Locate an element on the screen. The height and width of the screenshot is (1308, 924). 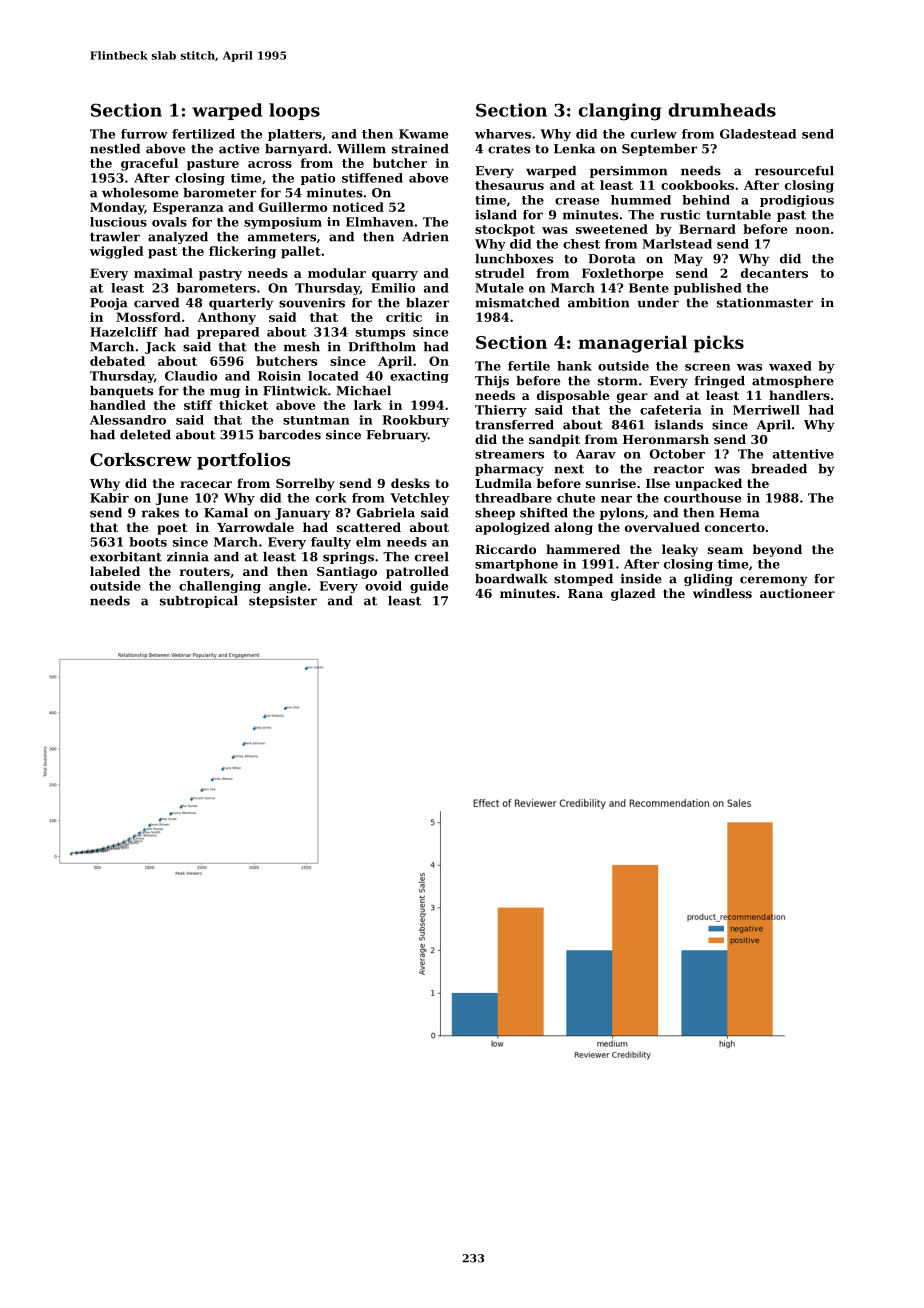
wharves is located at coordinates (503, 134).
